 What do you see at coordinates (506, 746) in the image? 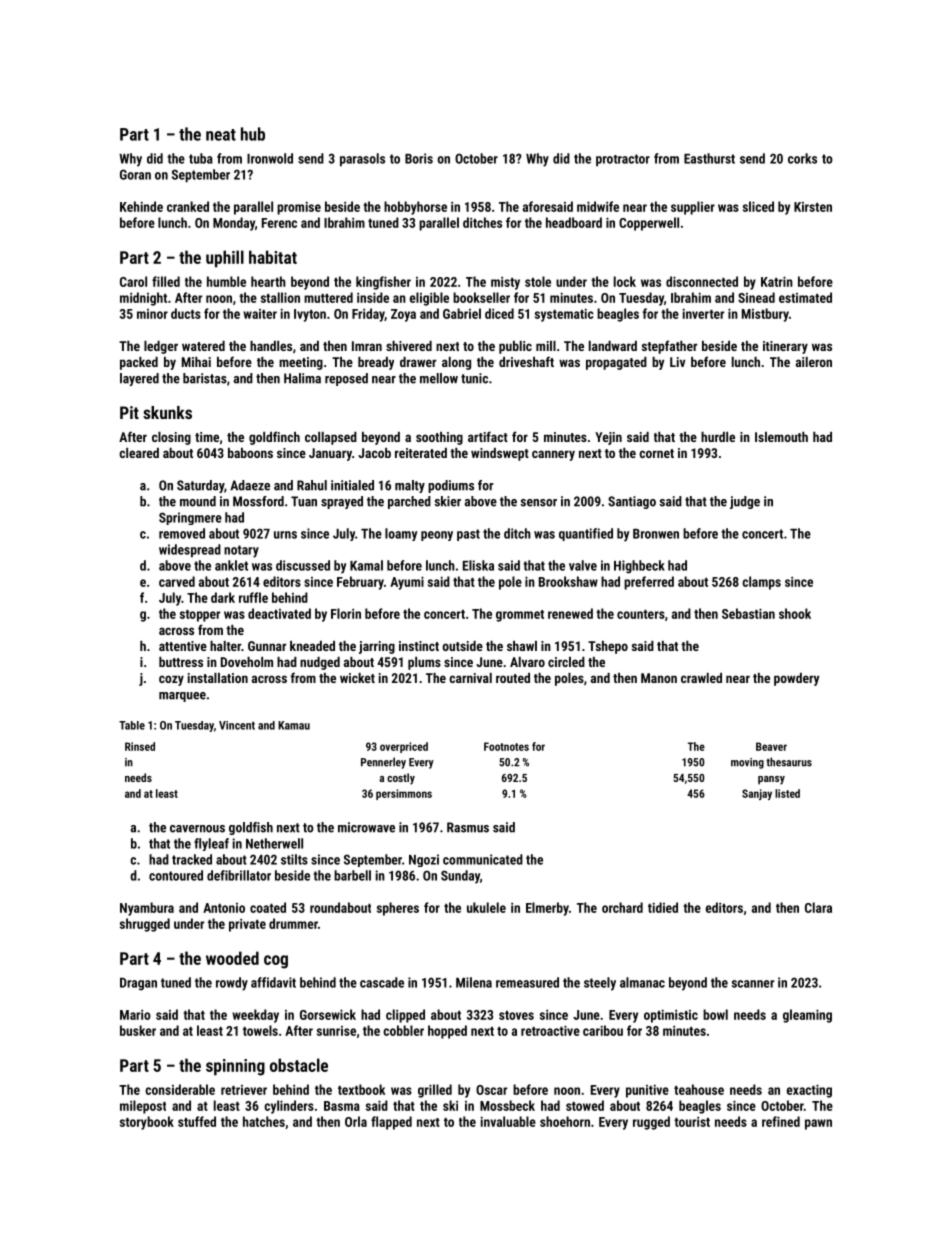
I see `Footnotes` at bounding box center [506, 746].
